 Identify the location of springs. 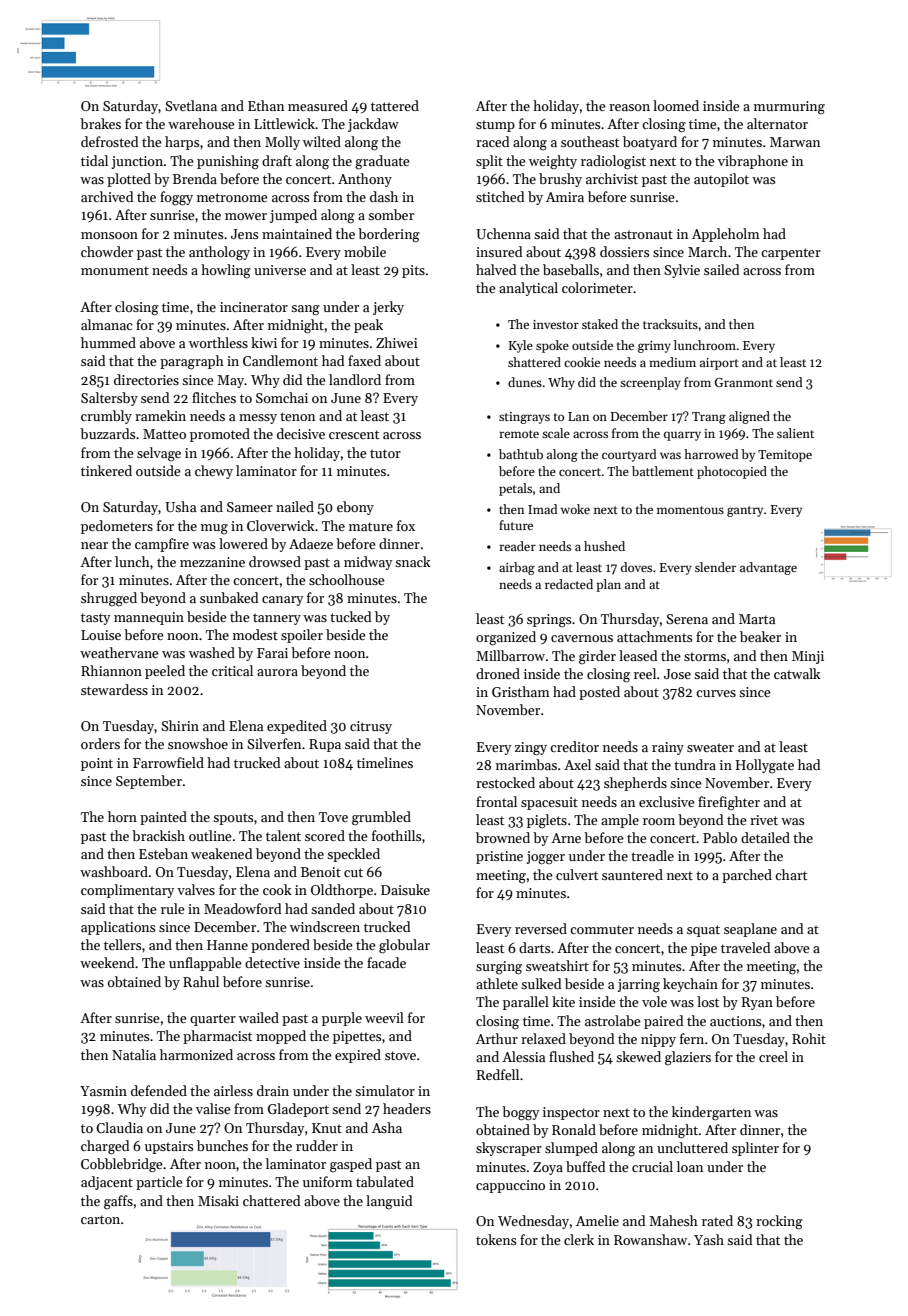
(549, 620).
